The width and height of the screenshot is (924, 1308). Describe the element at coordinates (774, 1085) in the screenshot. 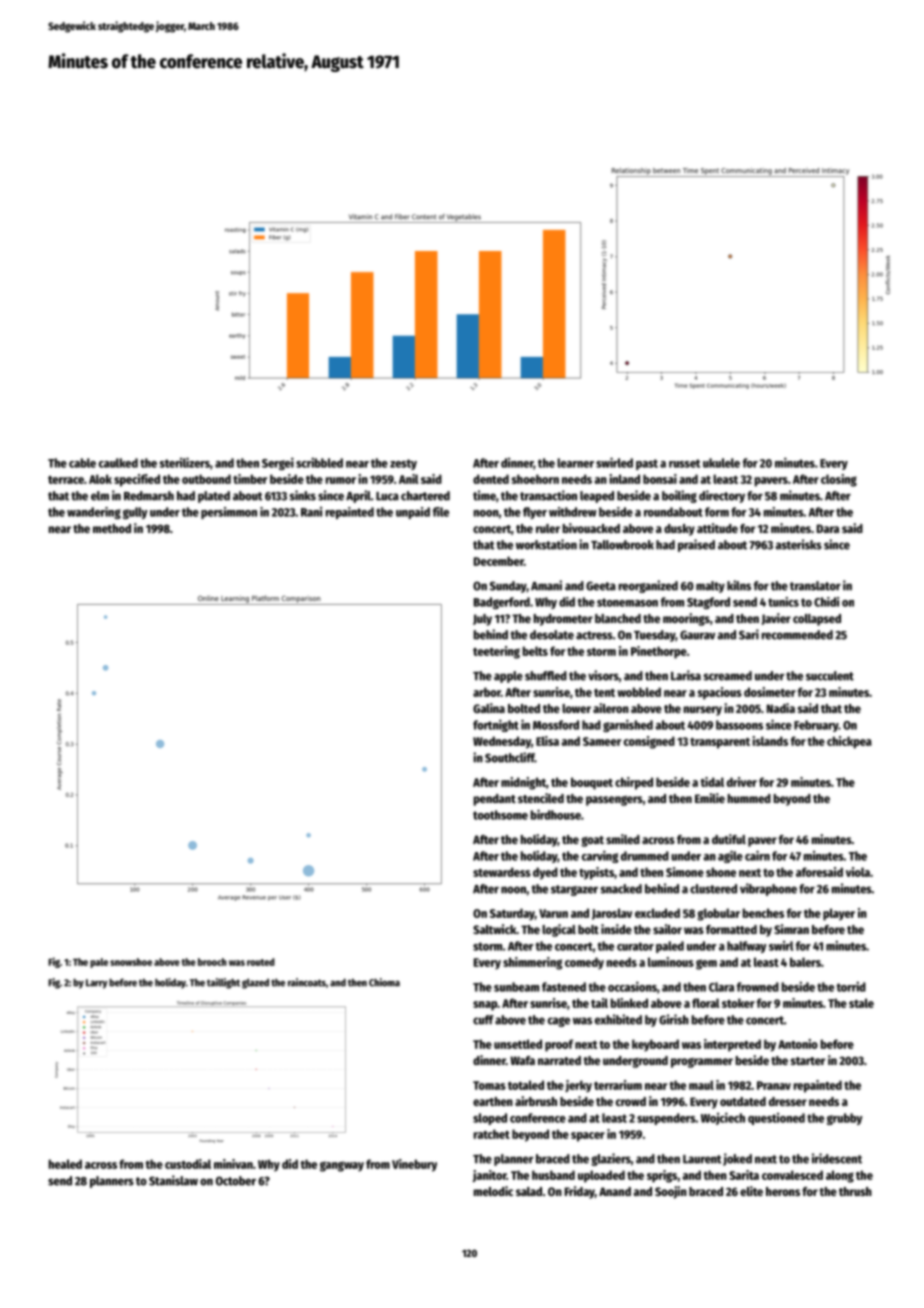

I see `Pranav` at that location.
